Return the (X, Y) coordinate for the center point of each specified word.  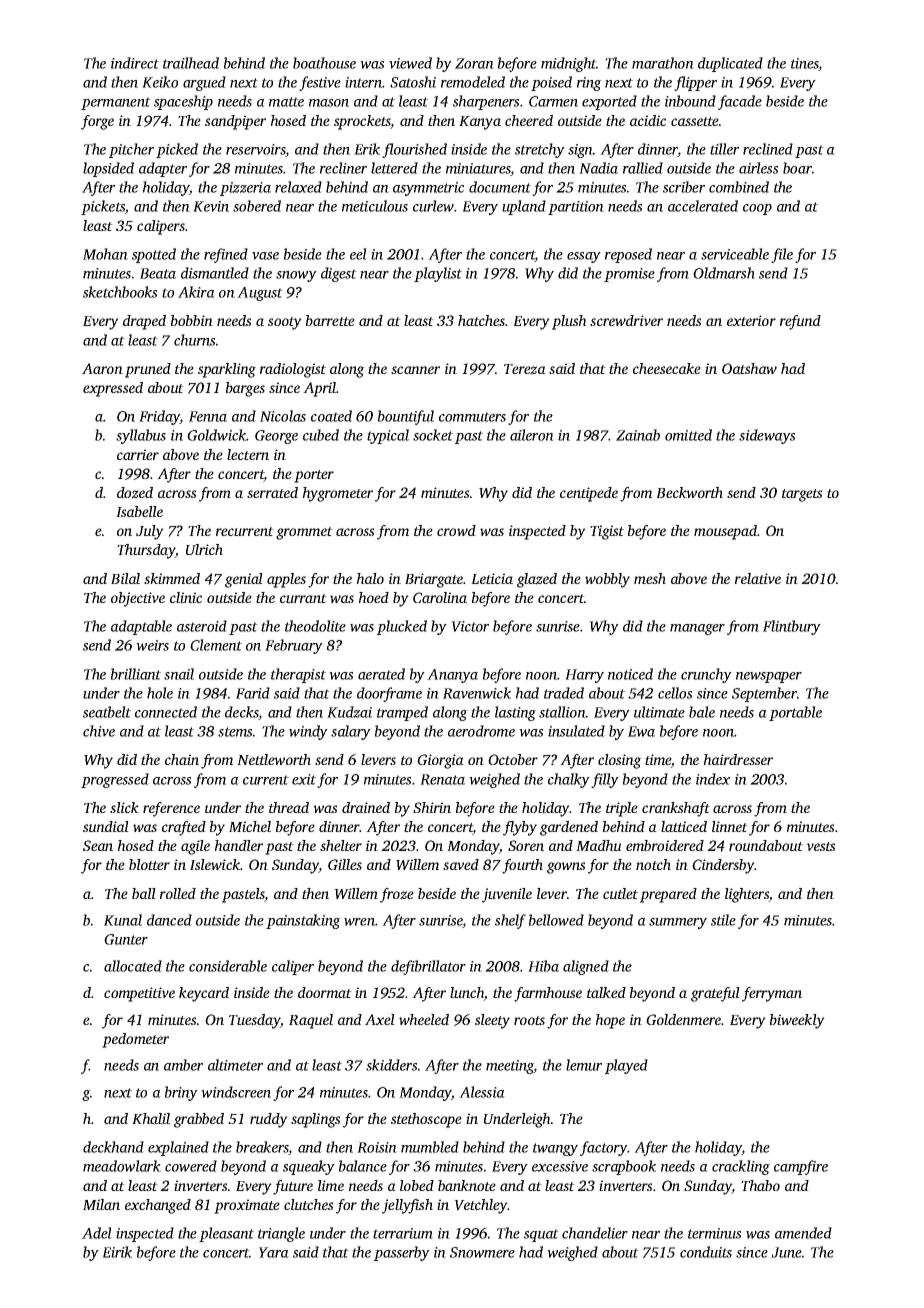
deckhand (113, 1147)
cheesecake (667, 368)
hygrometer (338, 494)
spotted (154, 255)
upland (524, 207)
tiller (724, 149)
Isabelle (139, 511)
